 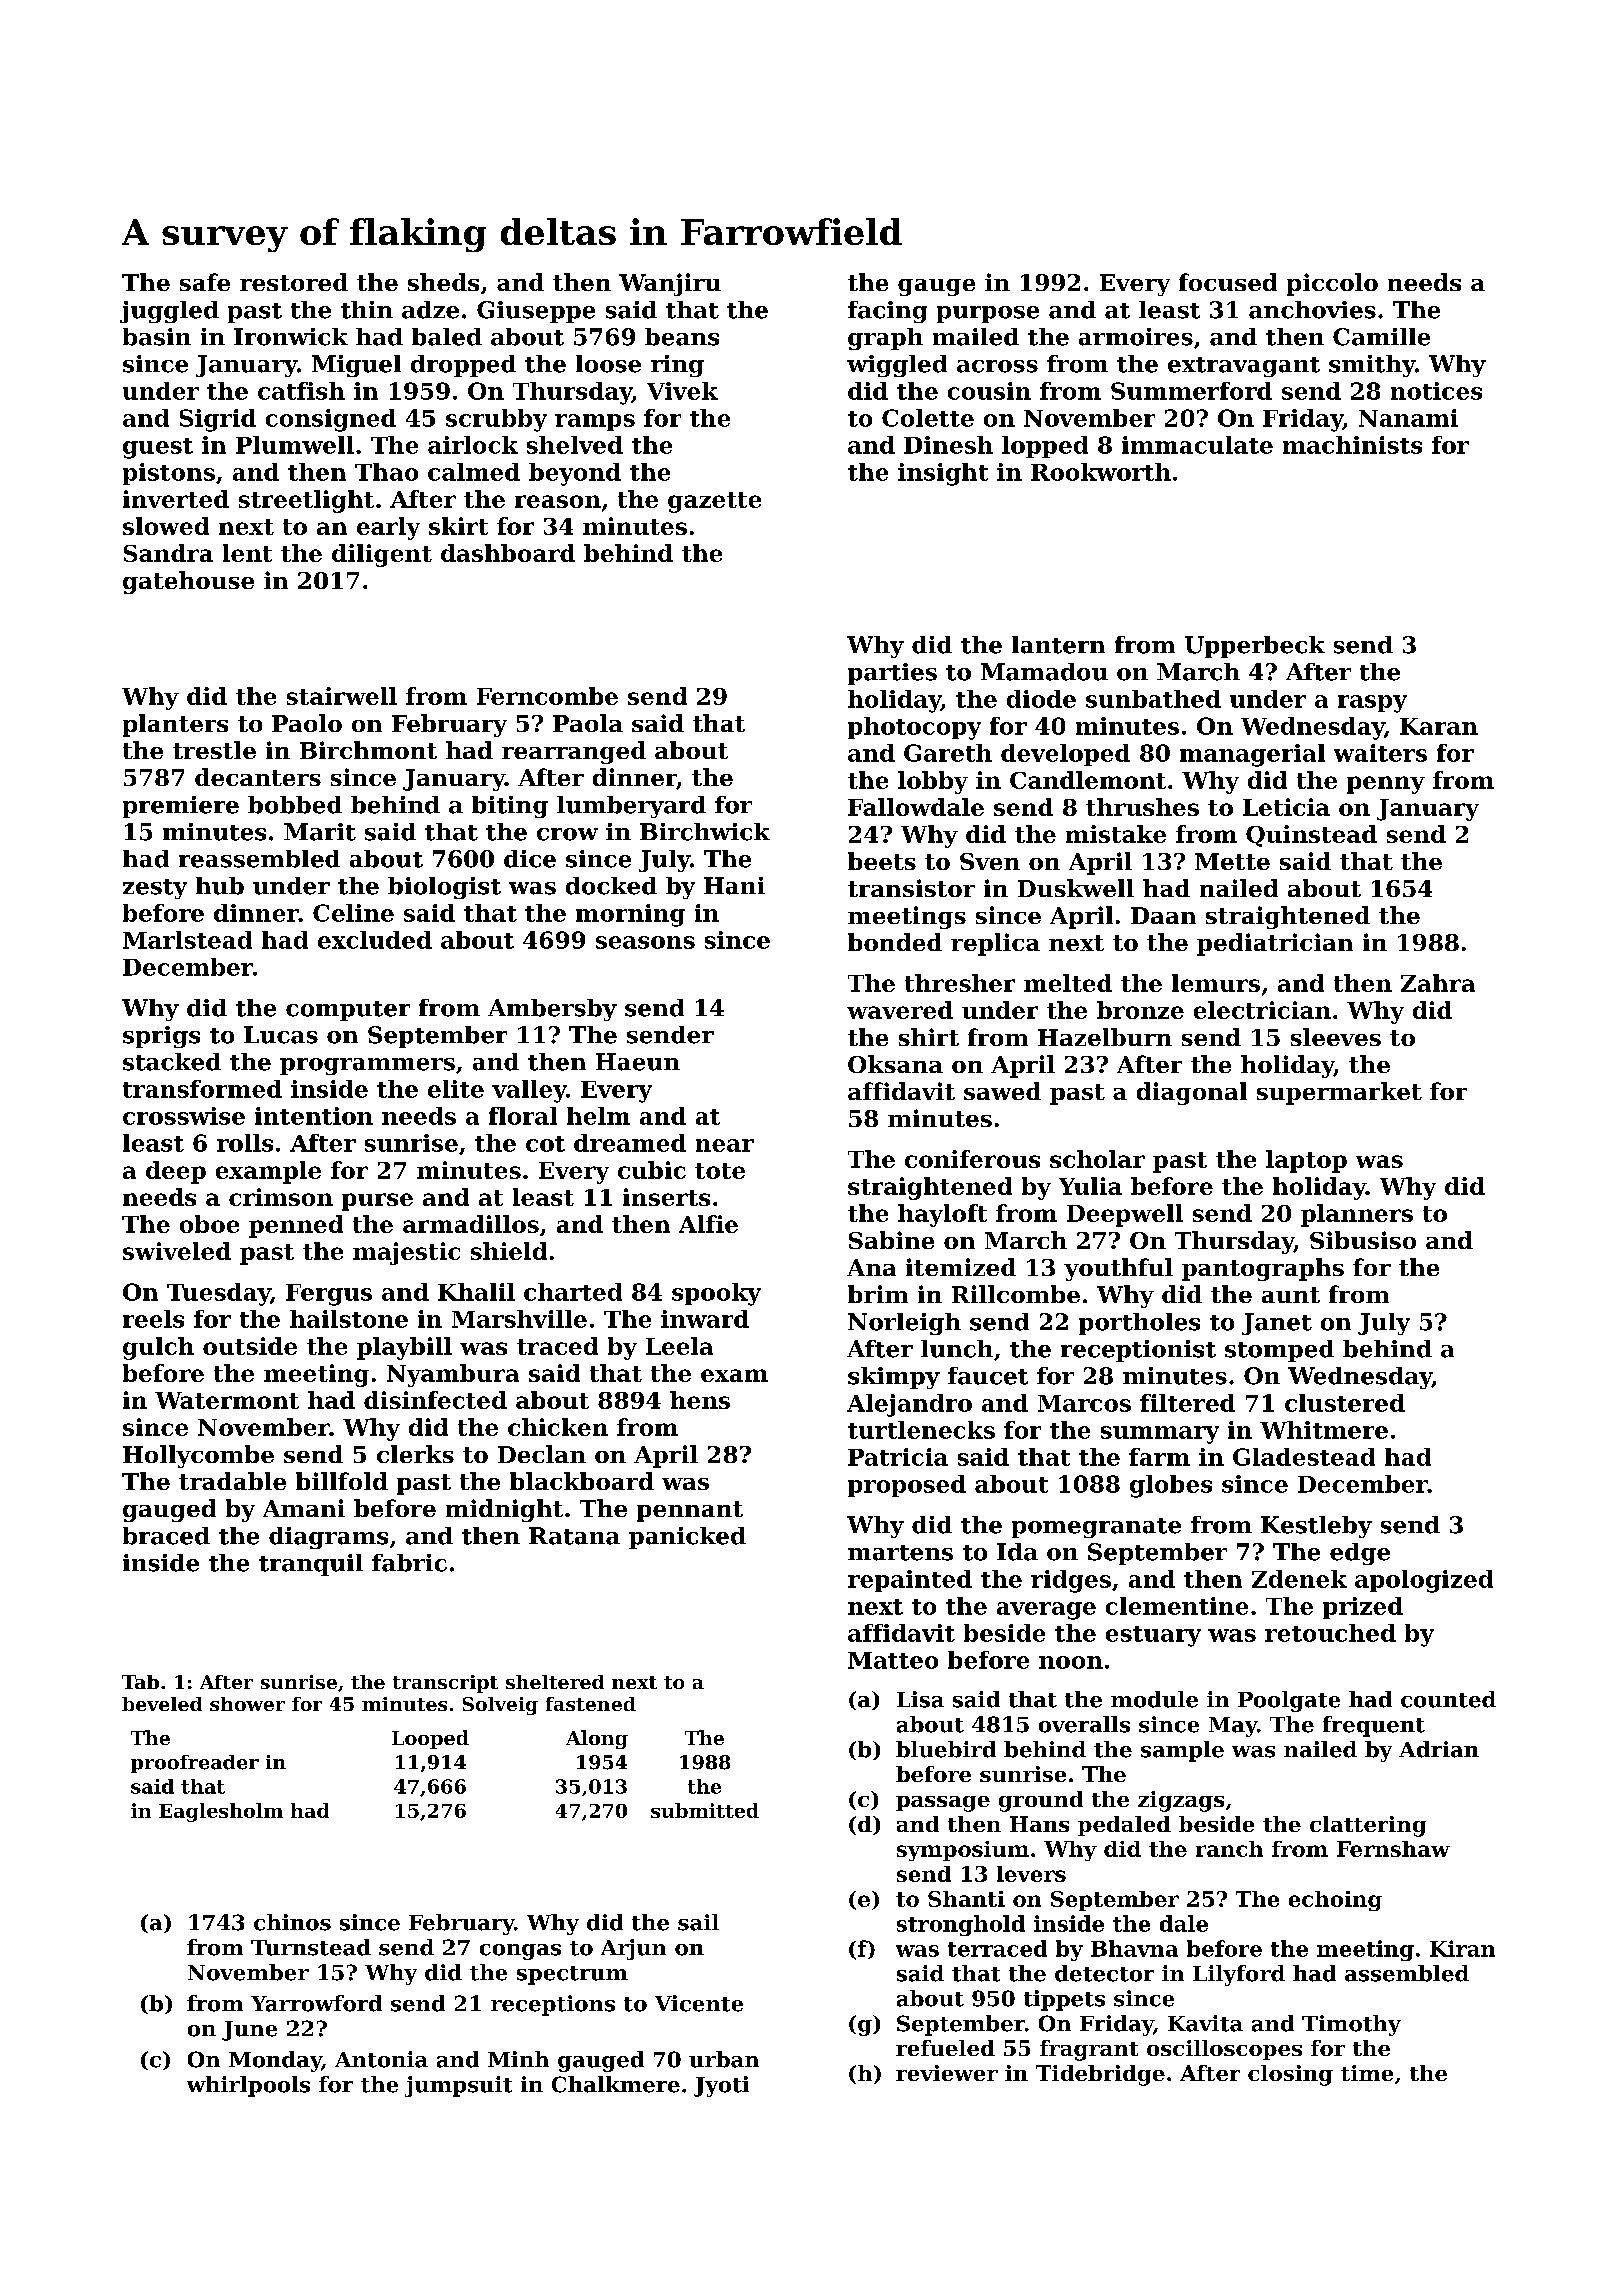 I want to click on Chalkmere, so click(x=616, y=2084).
